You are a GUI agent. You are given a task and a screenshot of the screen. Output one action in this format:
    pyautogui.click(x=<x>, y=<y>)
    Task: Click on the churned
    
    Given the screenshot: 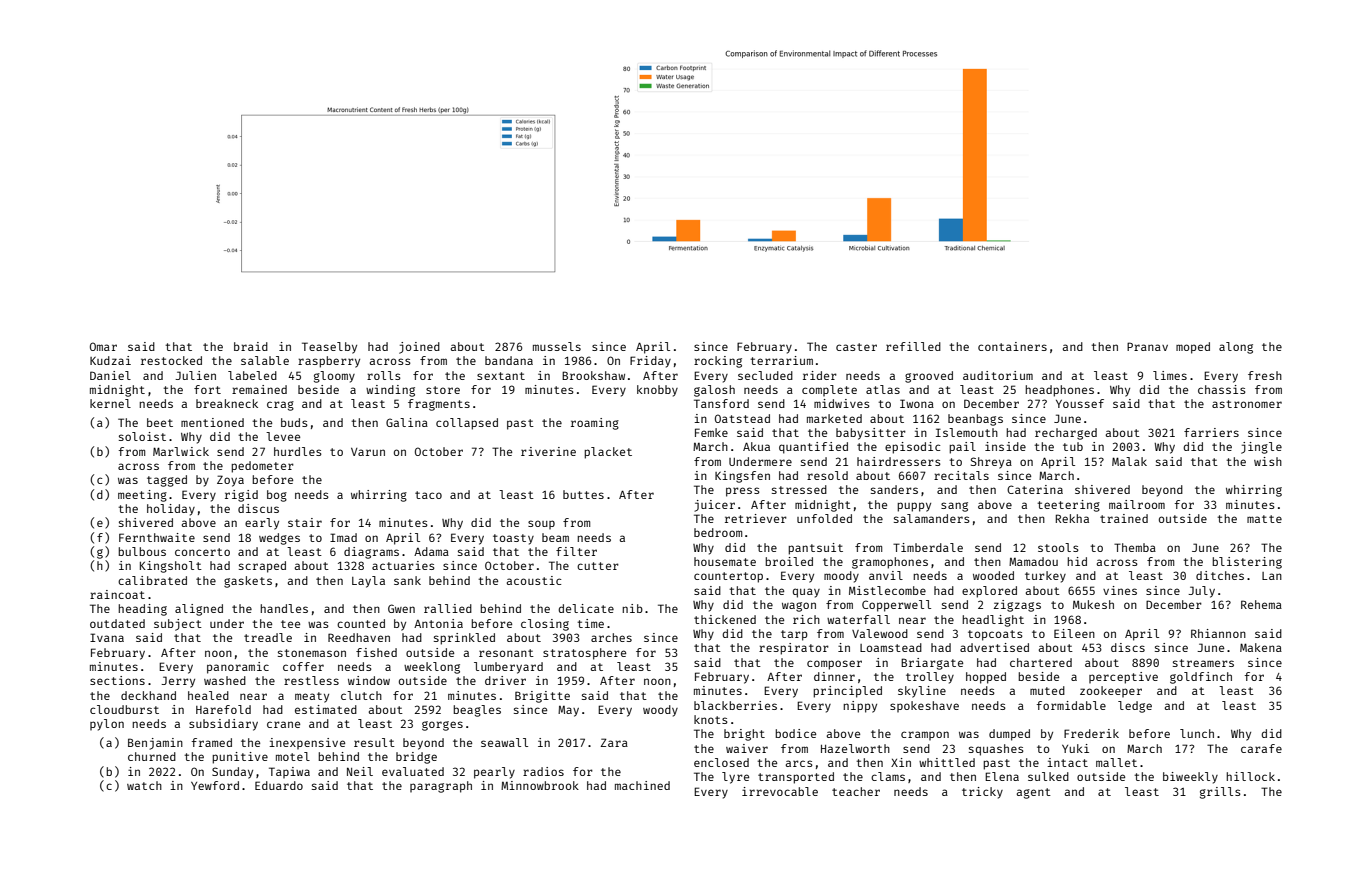 What is the action you would take?
    pyautogui.click(x=152, y=756)
